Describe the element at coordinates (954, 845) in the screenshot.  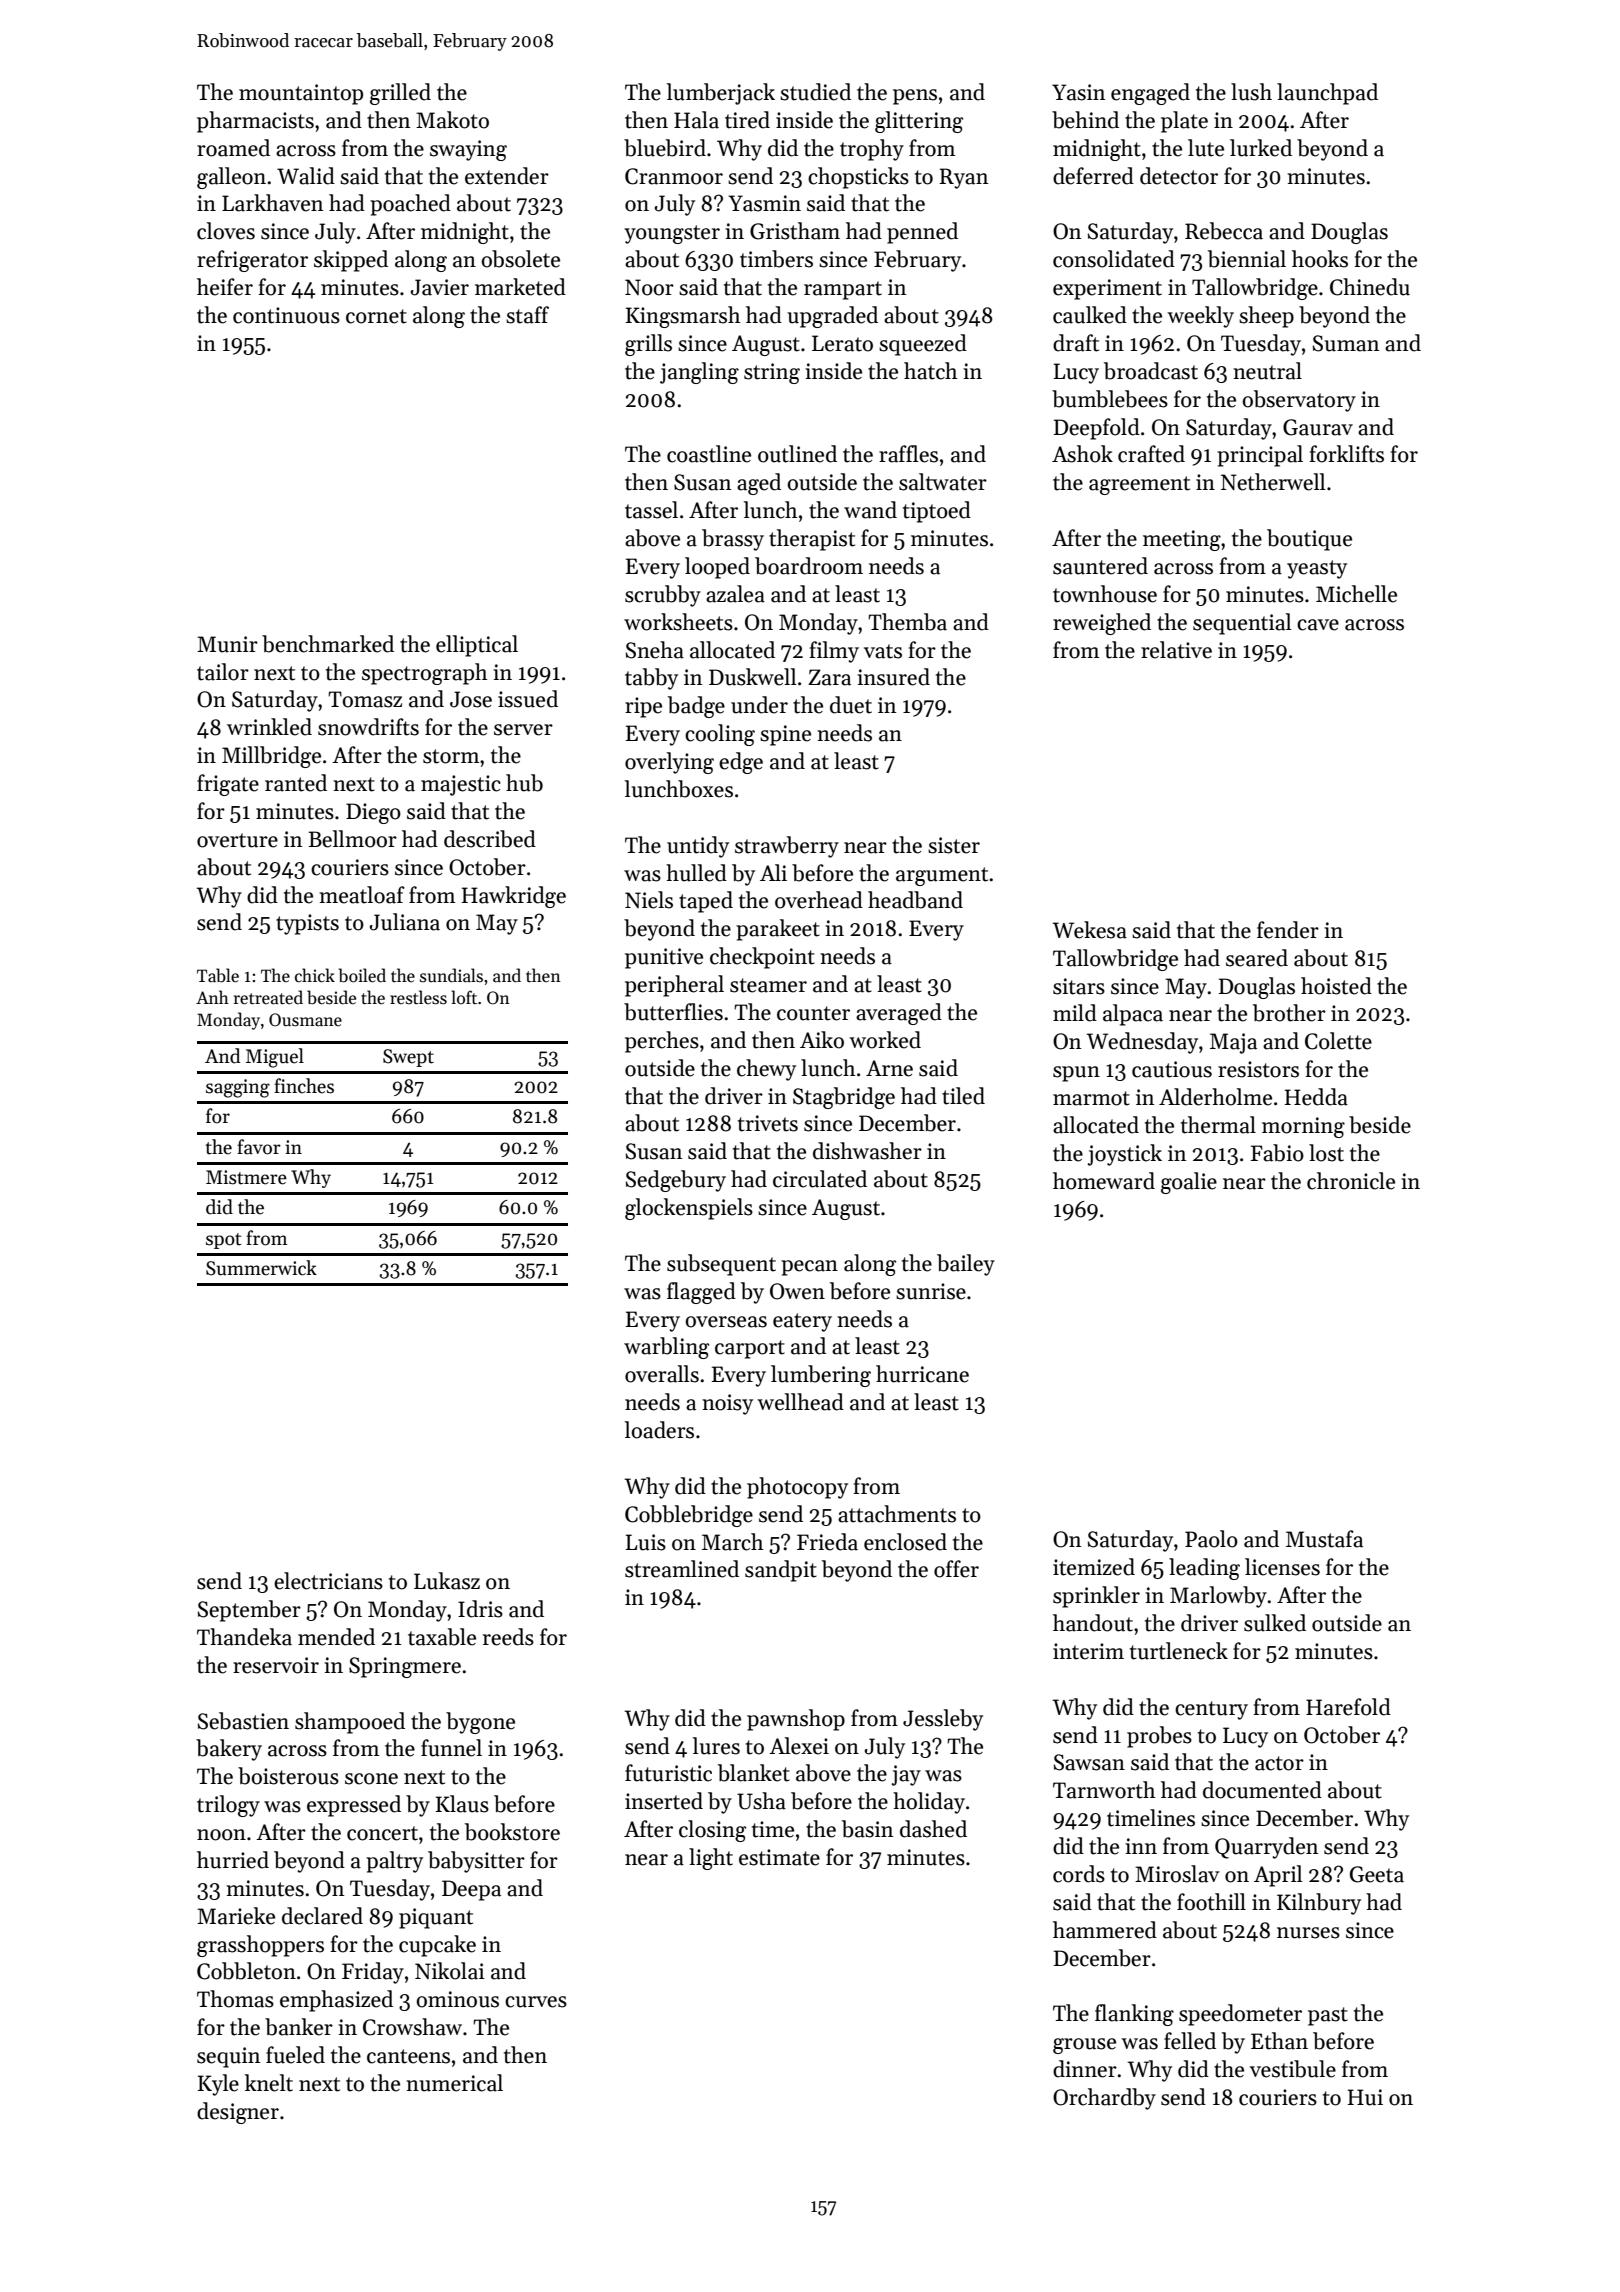
I see `sister` at that location.
